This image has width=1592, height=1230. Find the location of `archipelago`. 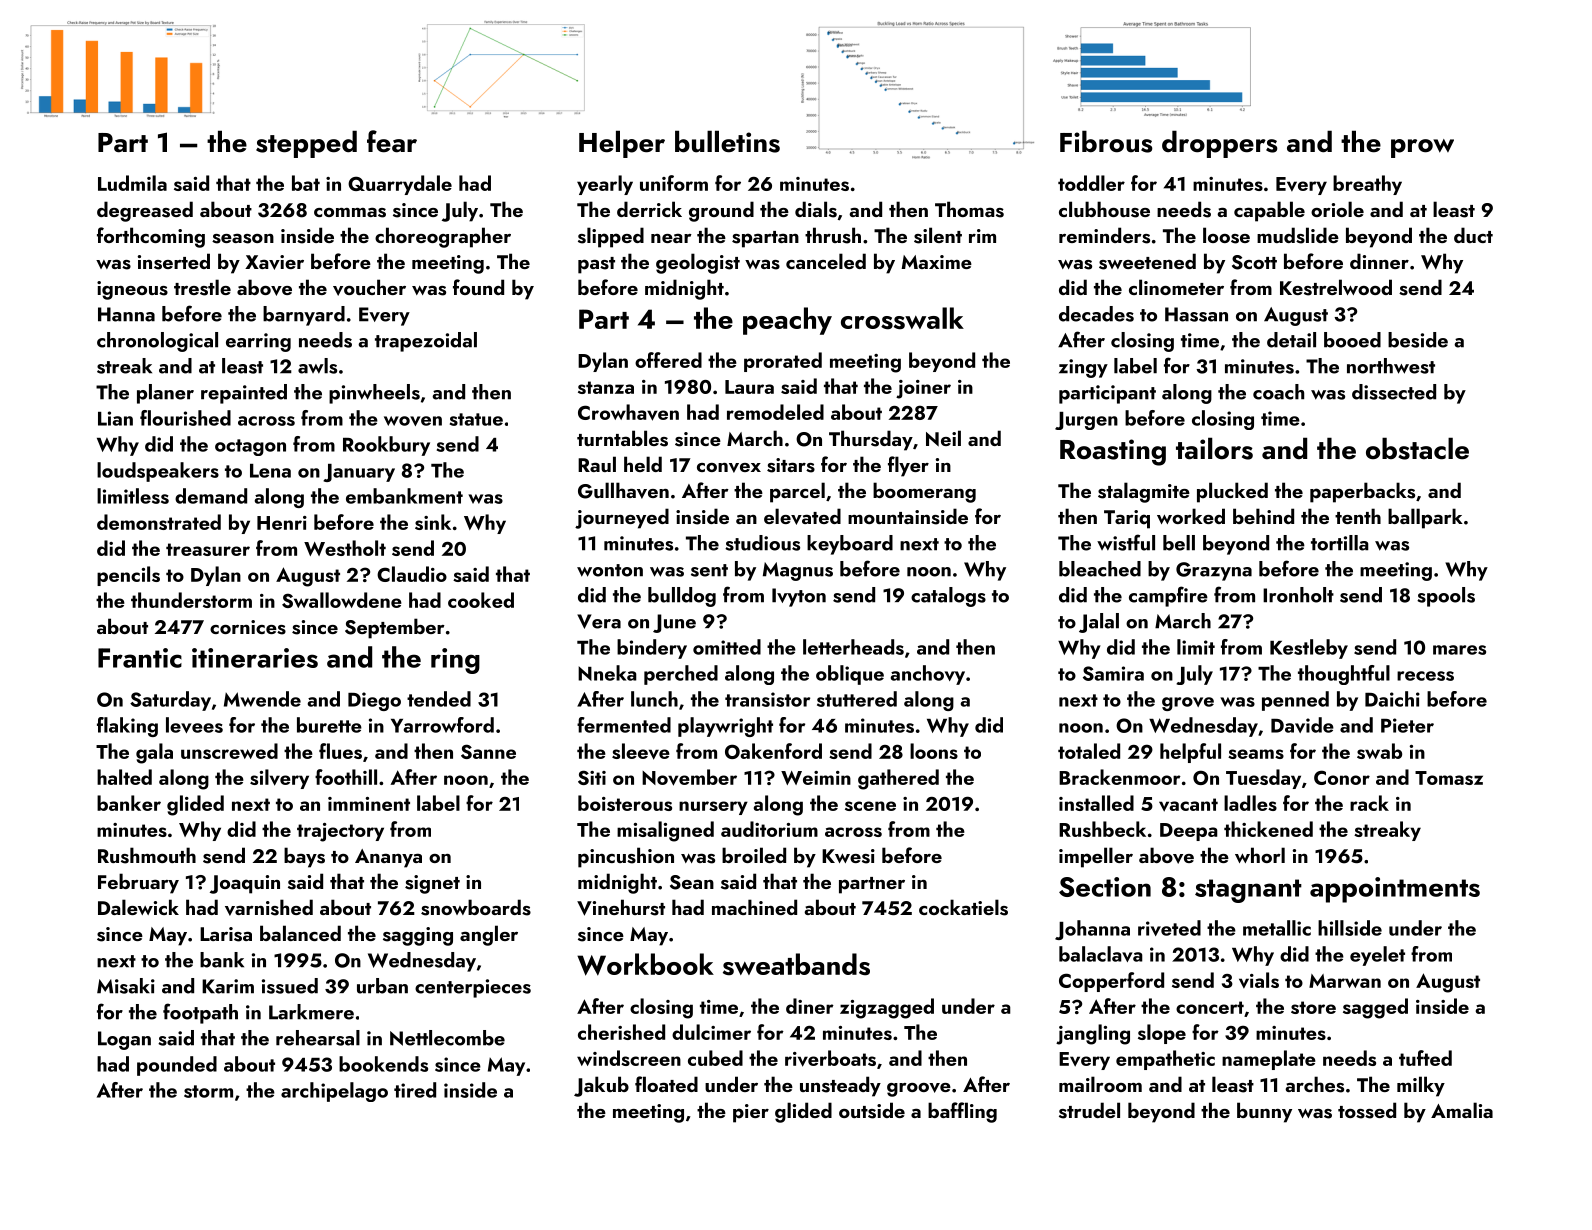

archipelago is located at coordinates (334, 1092).
